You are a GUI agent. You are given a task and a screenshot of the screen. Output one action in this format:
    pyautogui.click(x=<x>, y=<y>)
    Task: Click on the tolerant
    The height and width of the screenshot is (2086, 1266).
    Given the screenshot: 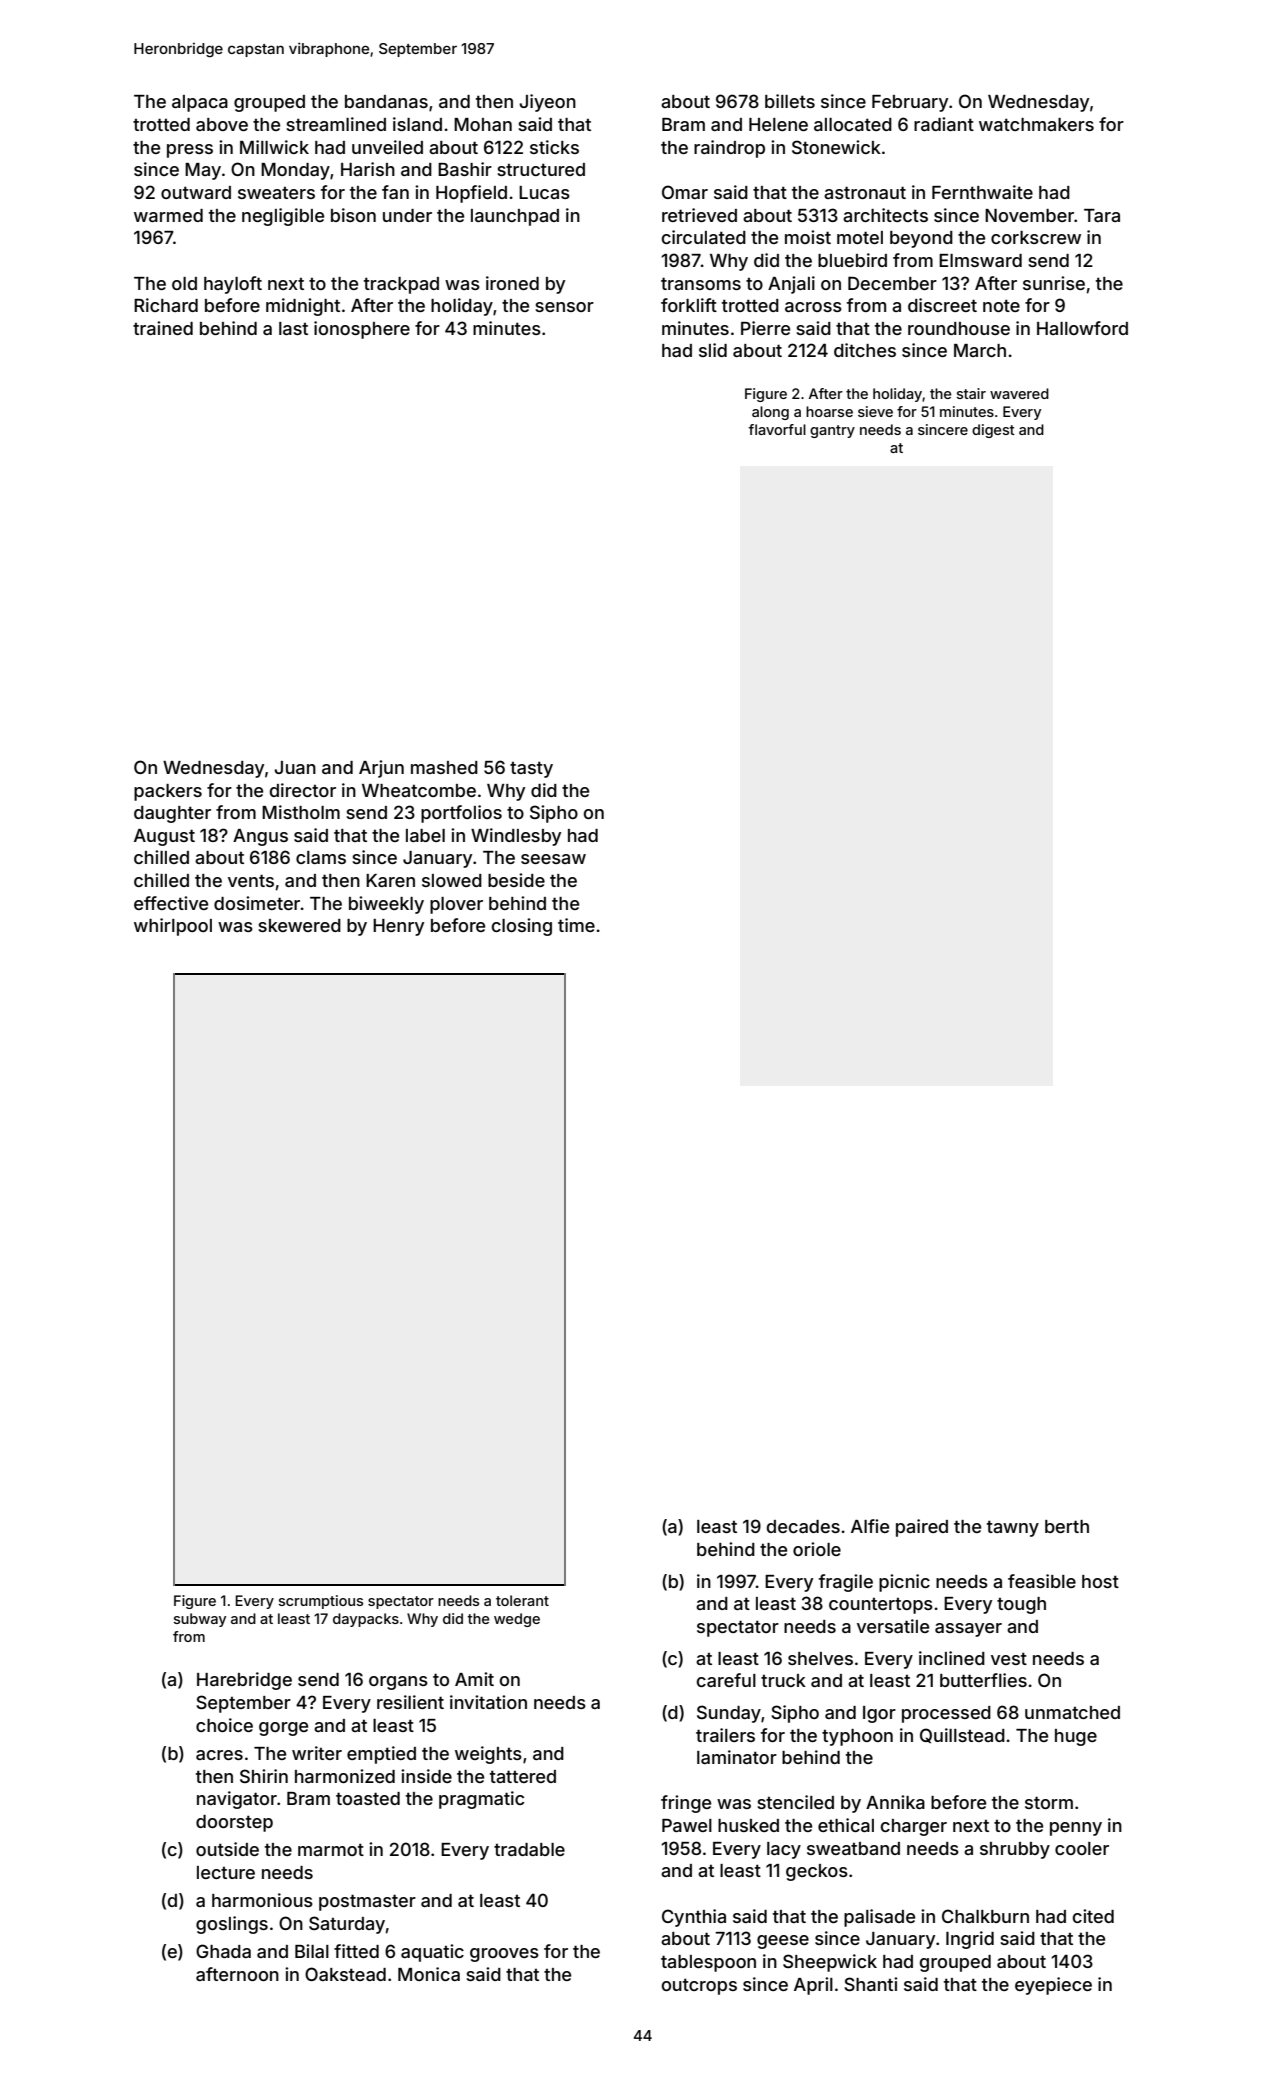 What is the action you would take?
    pyautogui.click(x=522, y=1600)
